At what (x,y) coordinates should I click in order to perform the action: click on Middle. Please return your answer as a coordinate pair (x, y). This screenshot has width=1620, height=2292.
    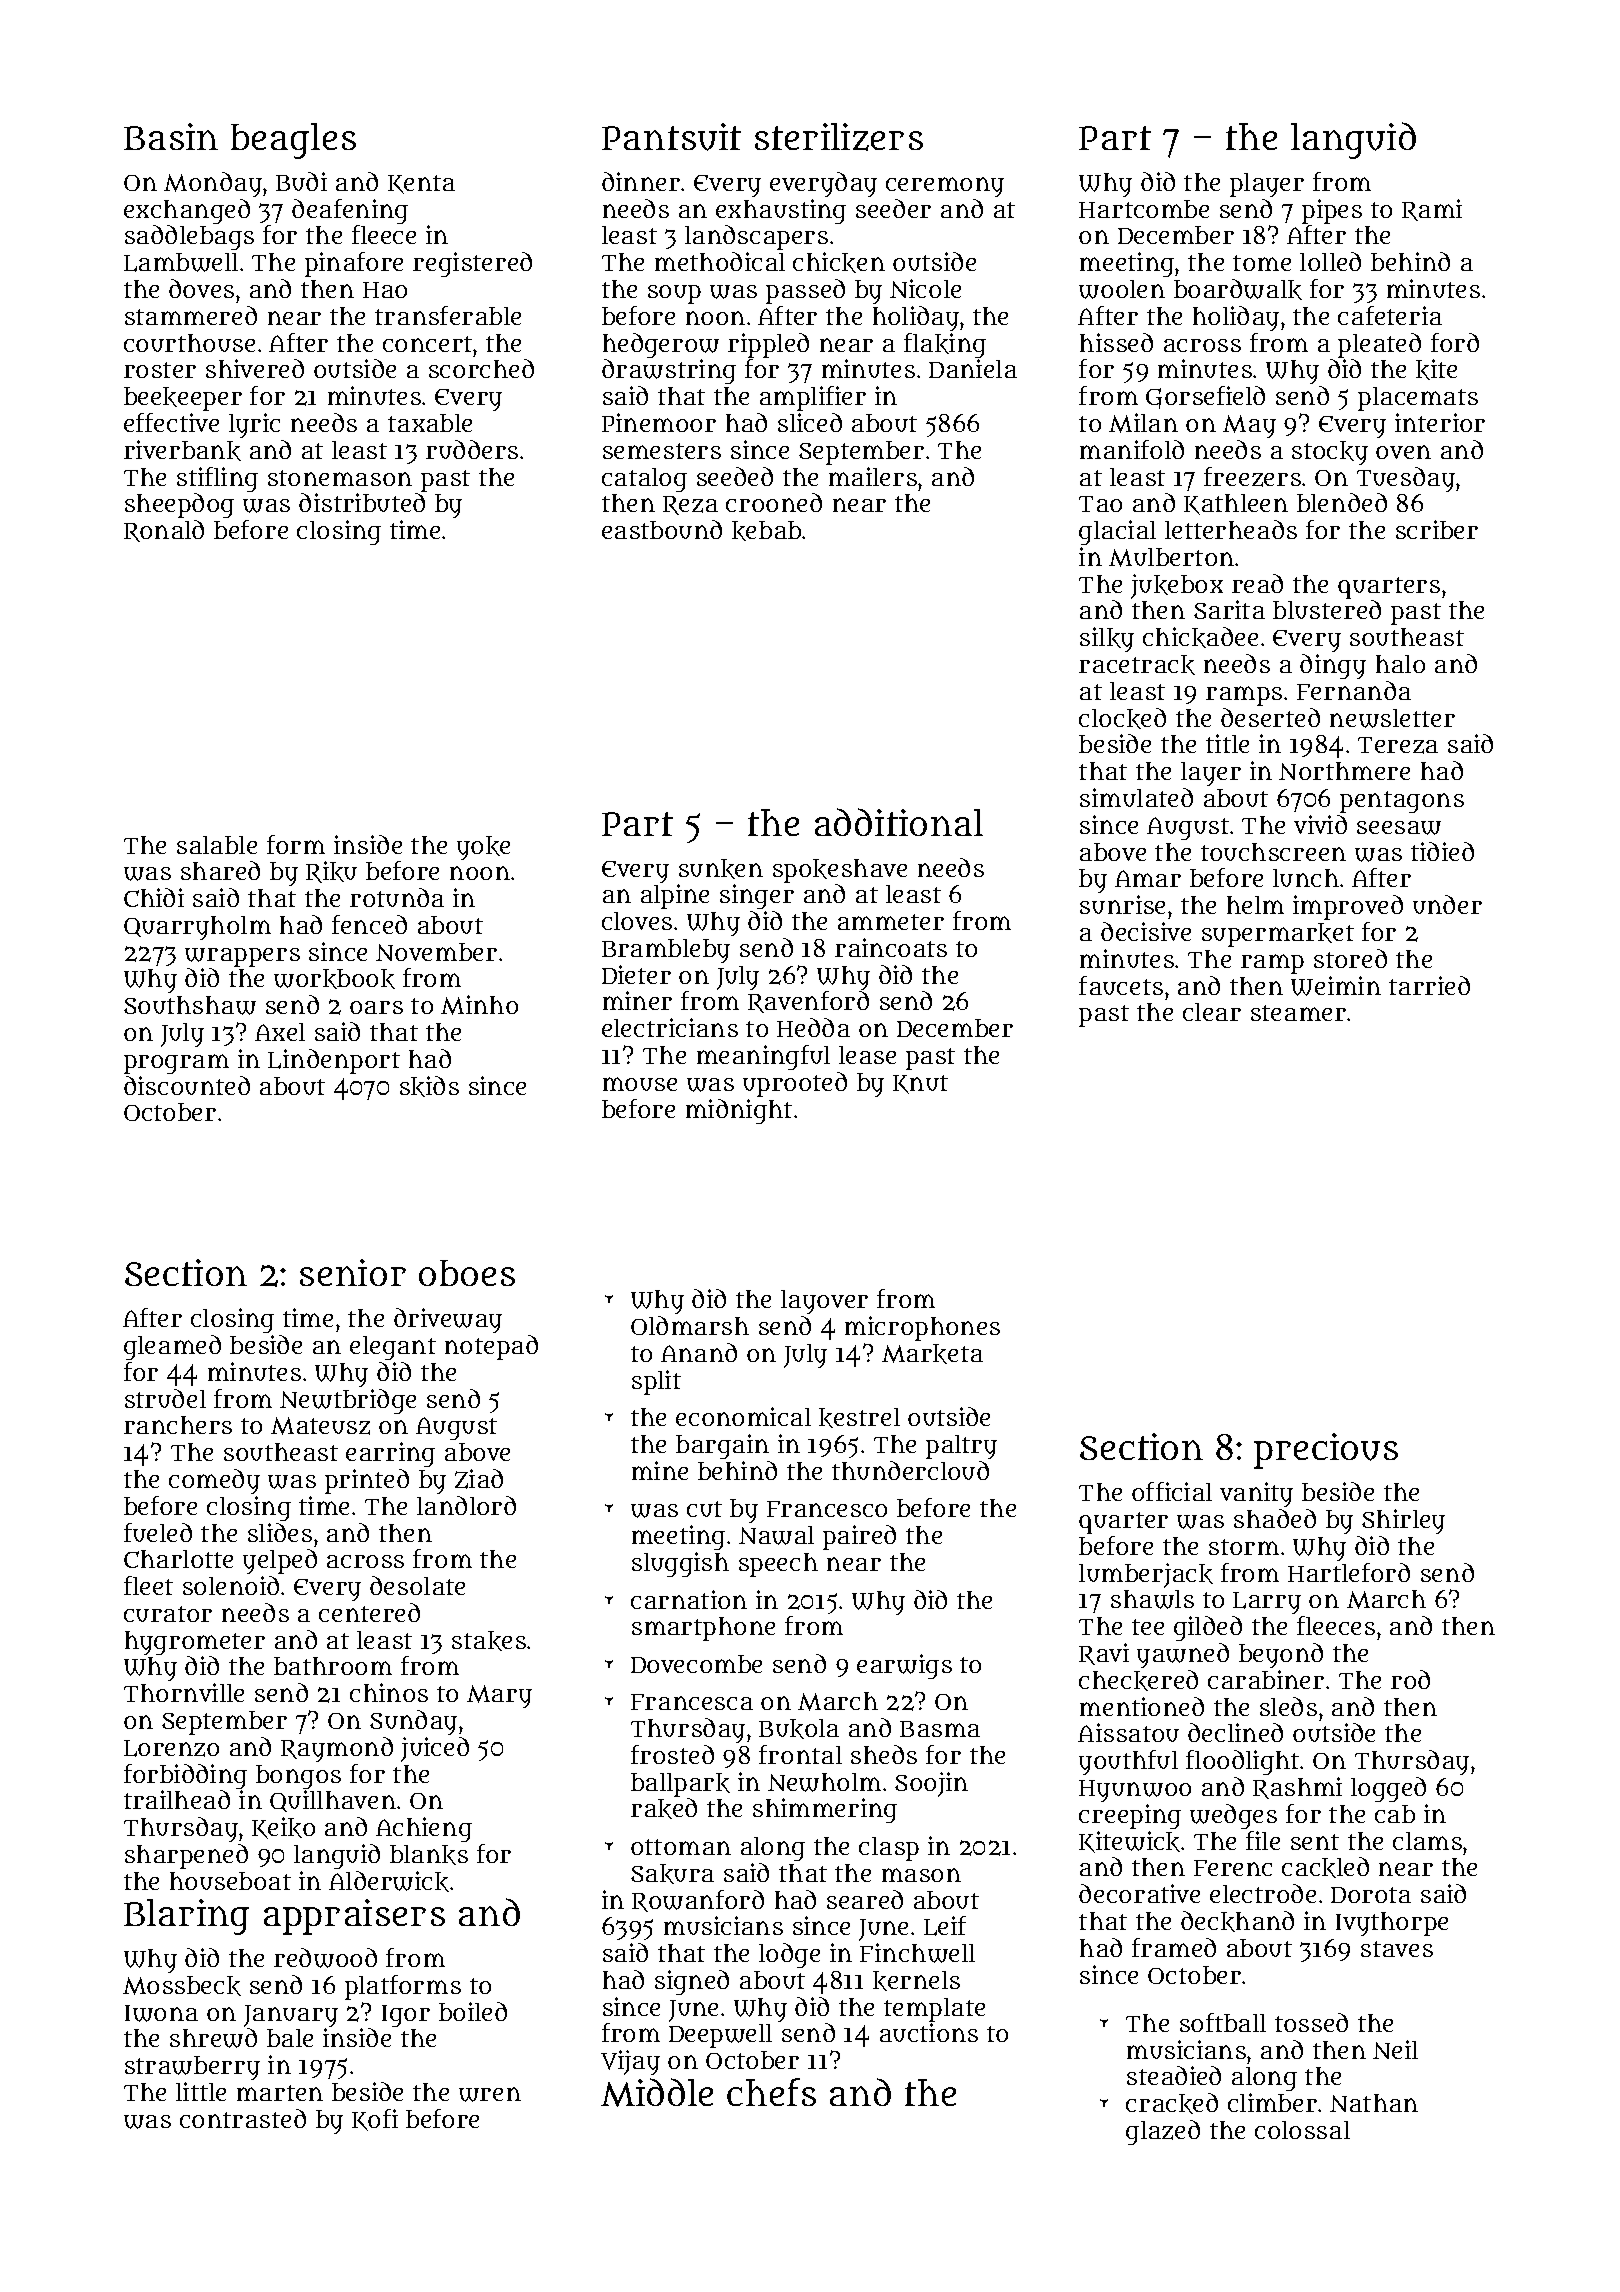
    Looking at the image, I should click on (657, 2092).
